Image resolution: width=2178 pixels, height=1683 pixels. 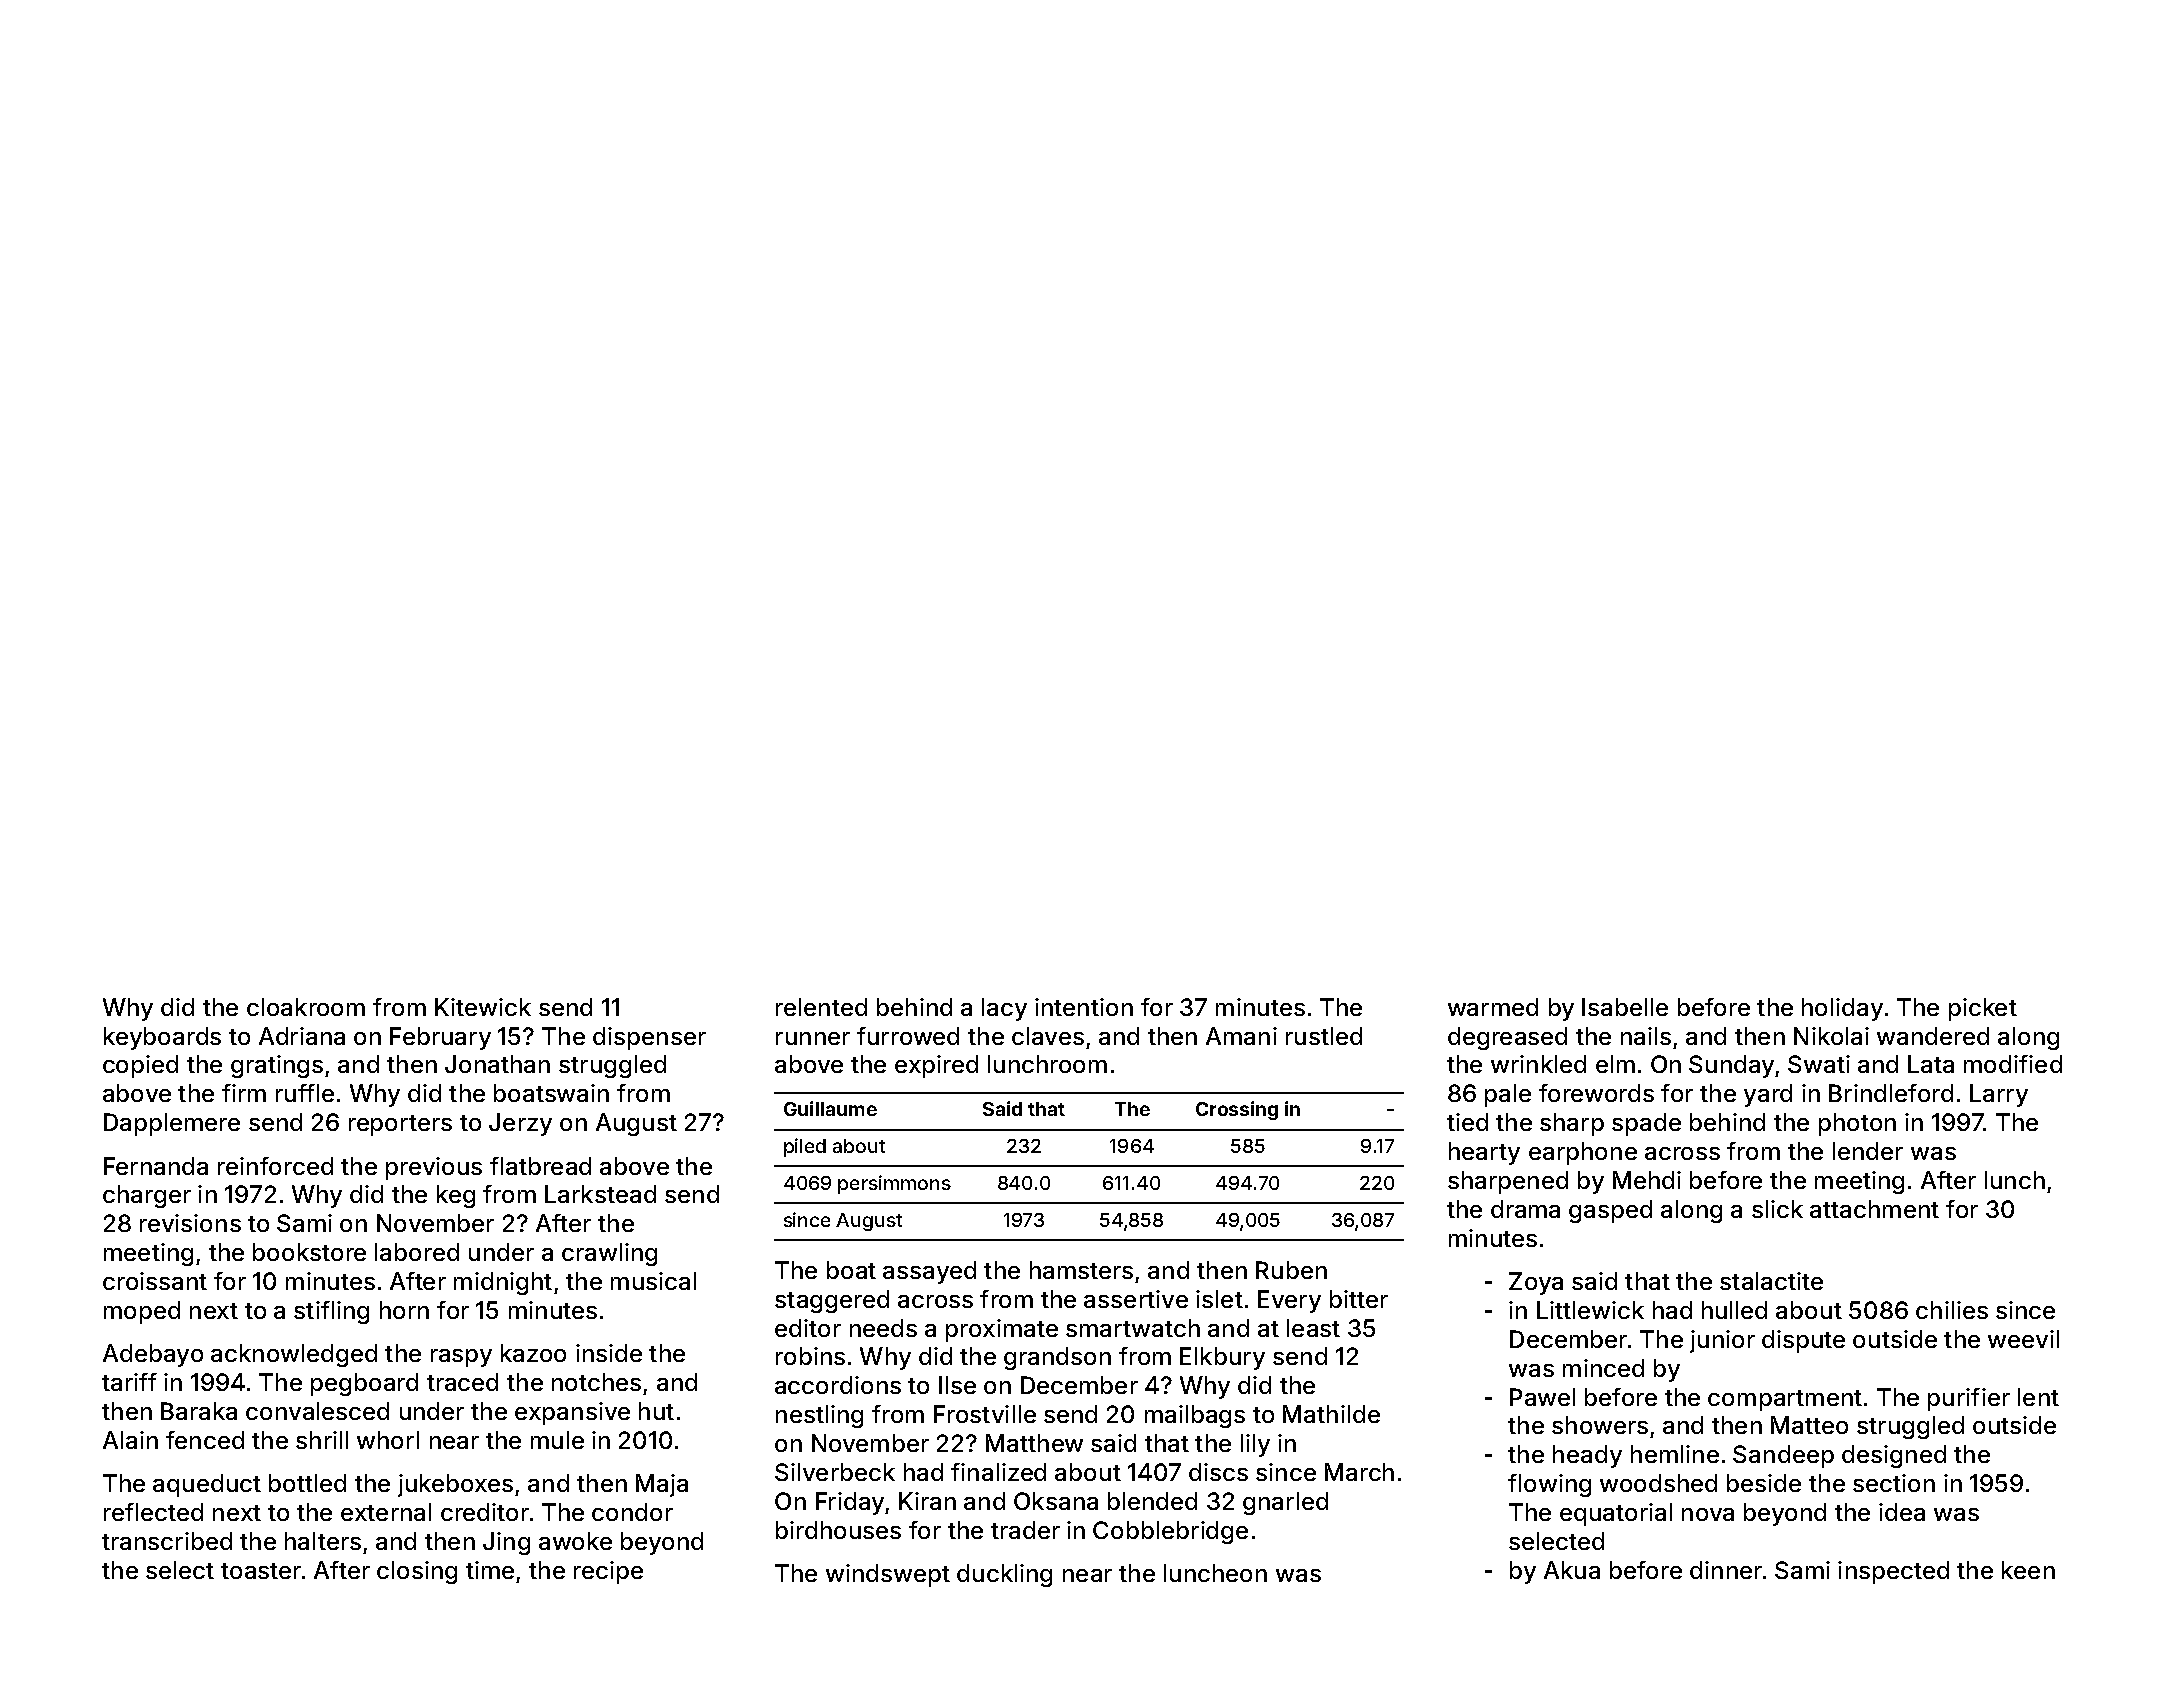 I want to click on Isabelle, so click(x=1625, y=1007).
